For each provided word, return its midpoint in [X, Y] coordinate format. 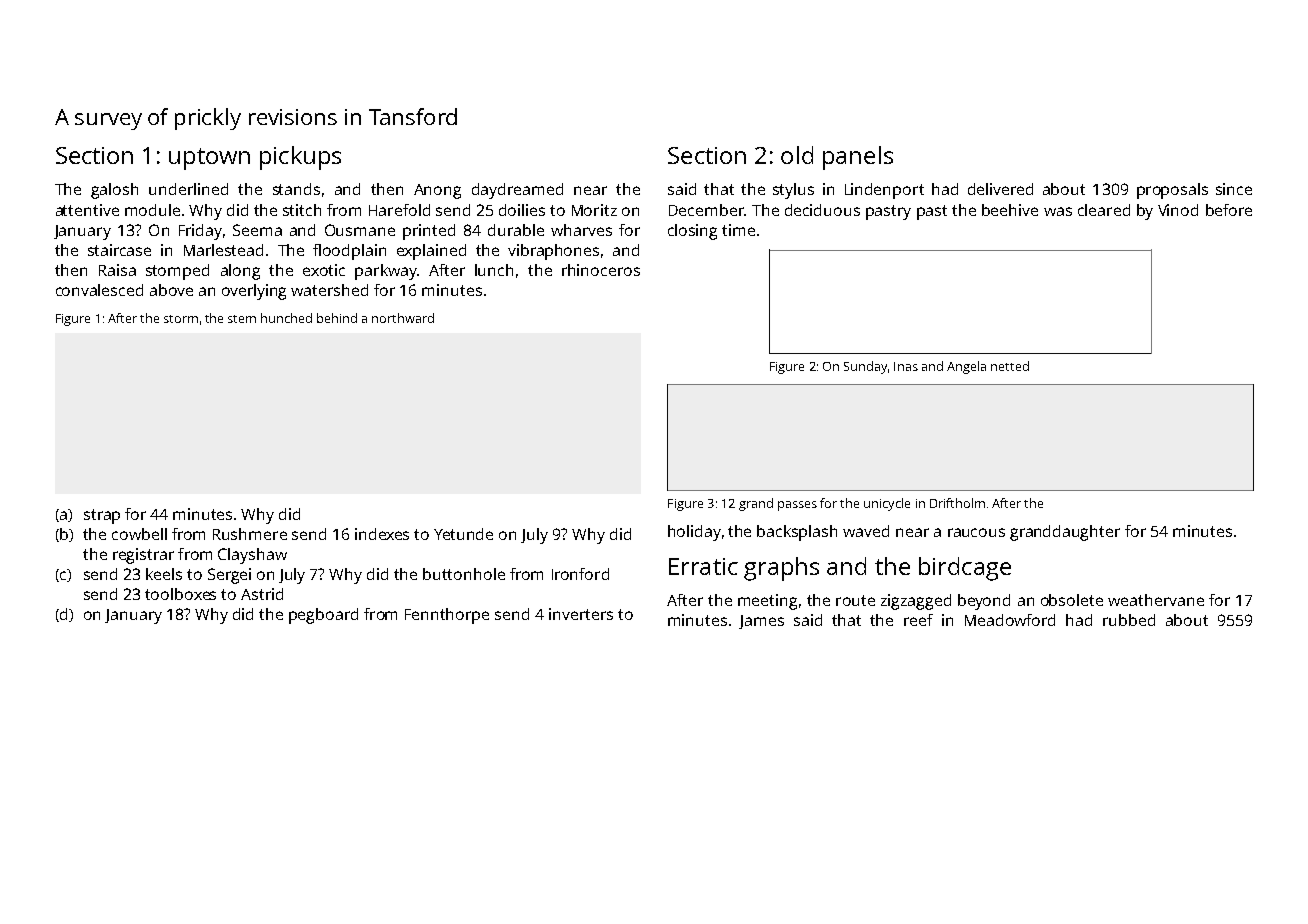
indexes [382, 534]
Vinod [1178, 210]
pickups [300, 158]
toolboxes [180, 594]
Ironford [580, 574]
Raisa [117, 270]
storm [181, 319]
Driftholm [957, 503]
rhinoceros [601, 270]
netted [1010, 366]
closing [692, 232]
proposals [1172, 191]
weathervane [1156, 600]
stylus [793, 191]
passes [797, 506]
